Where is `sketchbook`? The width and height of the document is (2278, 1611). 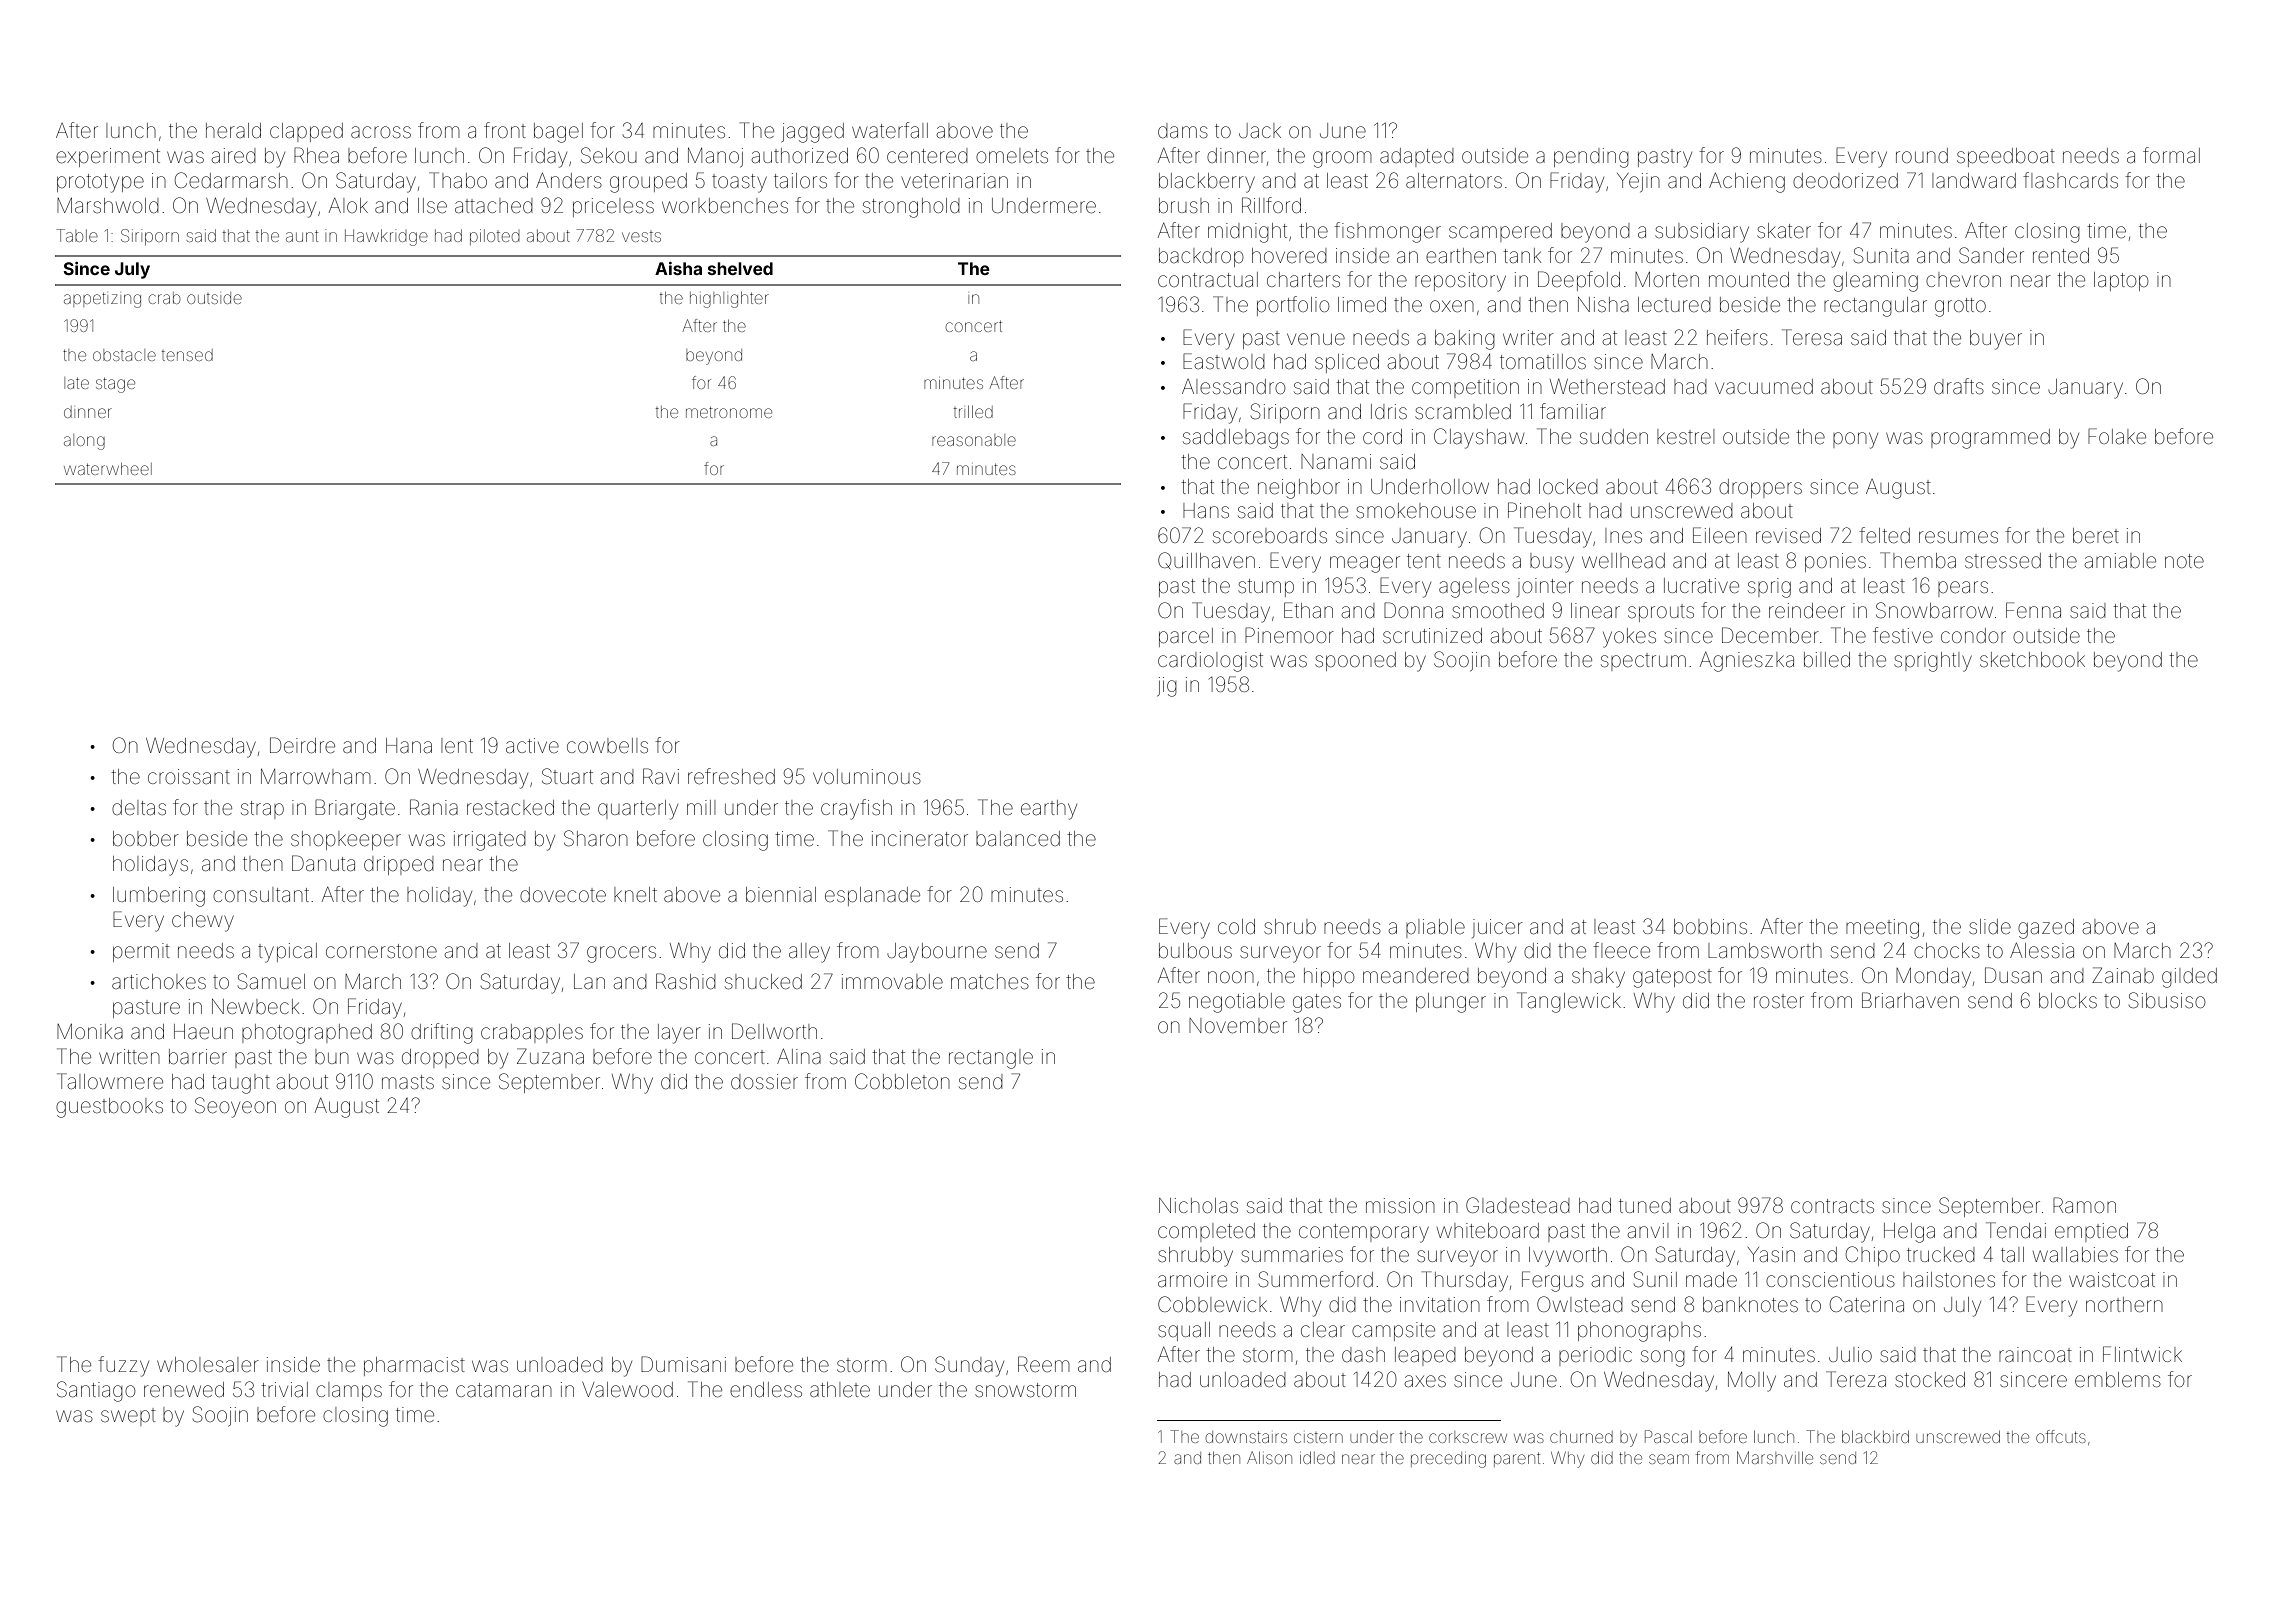
sketchbook is located at coordinates (2032, 659).
